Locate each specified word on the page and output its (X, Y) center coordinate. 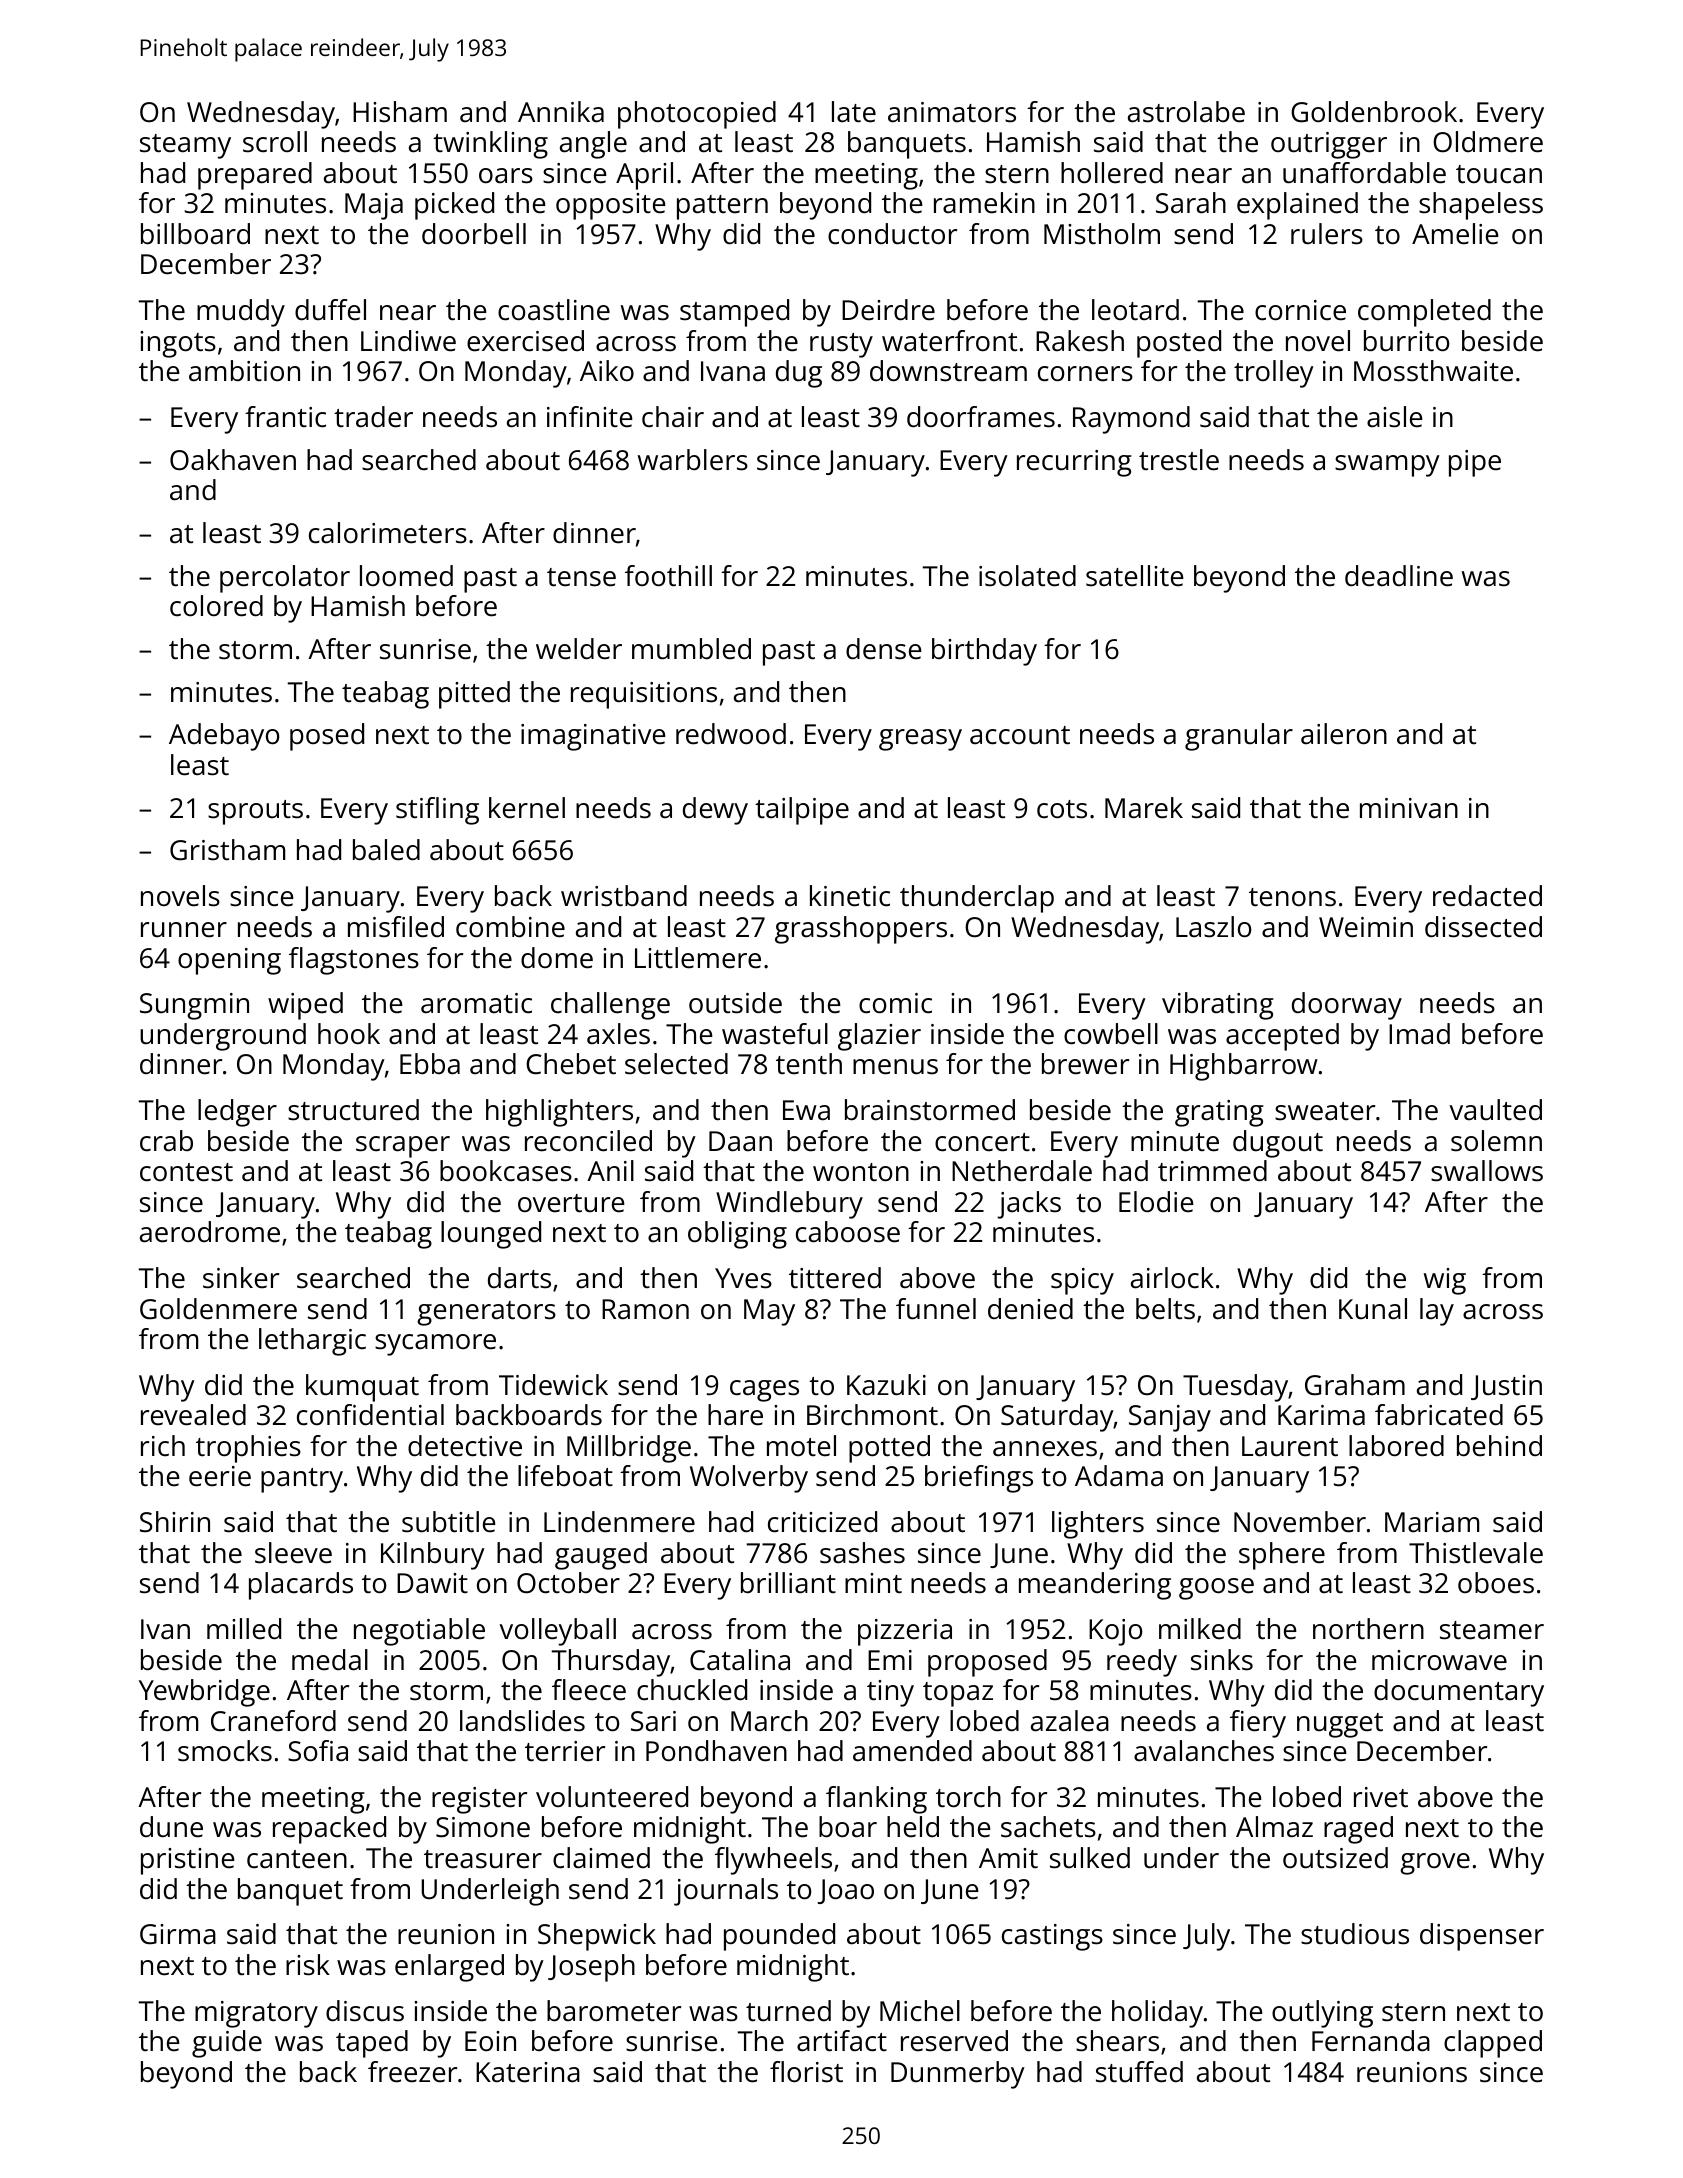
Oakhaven (233, 460)
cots (1062, 809)
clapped (1493, 2044)
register (479, 1800)
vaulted (1495, 1110)
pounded (779, 1937)
